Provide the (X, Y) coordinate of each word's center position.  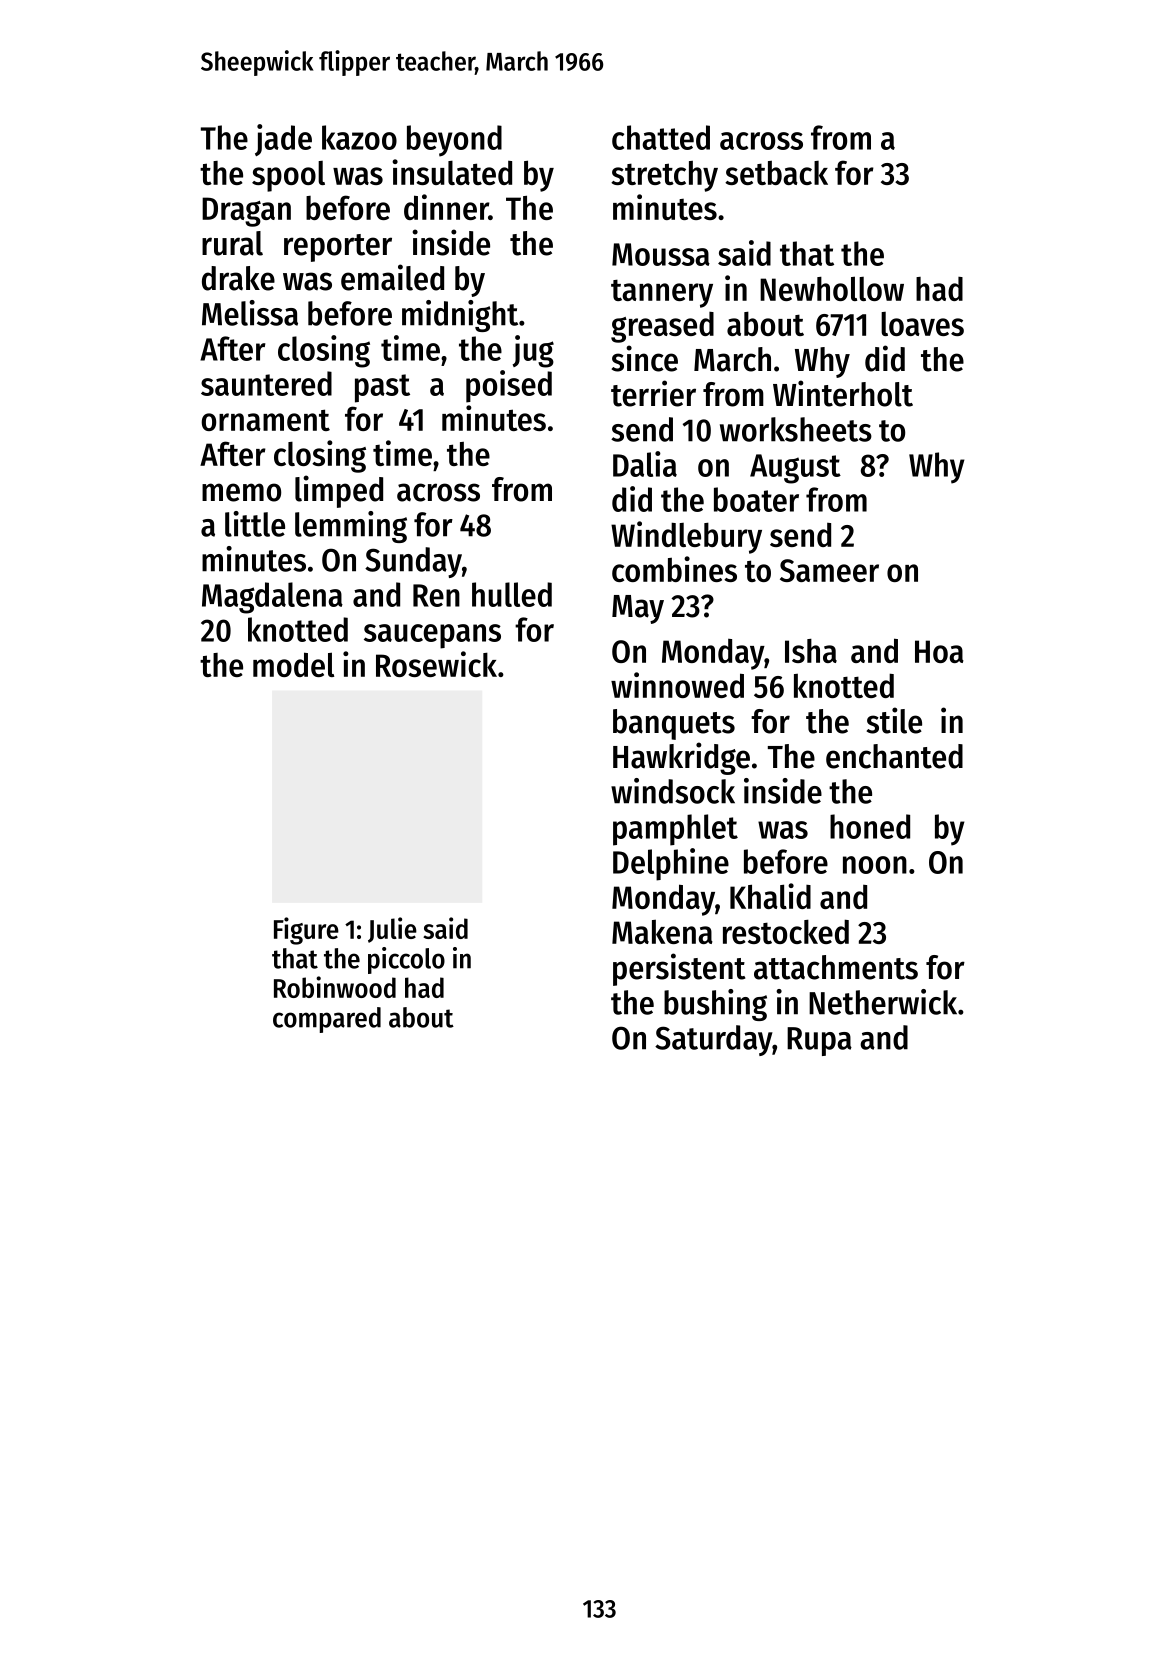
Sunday (413, 562)
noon (875, 865)
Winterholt (843, 393)
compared (327, 1020)
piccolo (406, 960)
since (645, 358)
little (255, 524)
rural (232, 243)
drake (238, 278)
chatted (661, 137)
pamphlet (675, 830)
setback (776, 173)
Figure (306, 931)
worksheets (796, 429)
